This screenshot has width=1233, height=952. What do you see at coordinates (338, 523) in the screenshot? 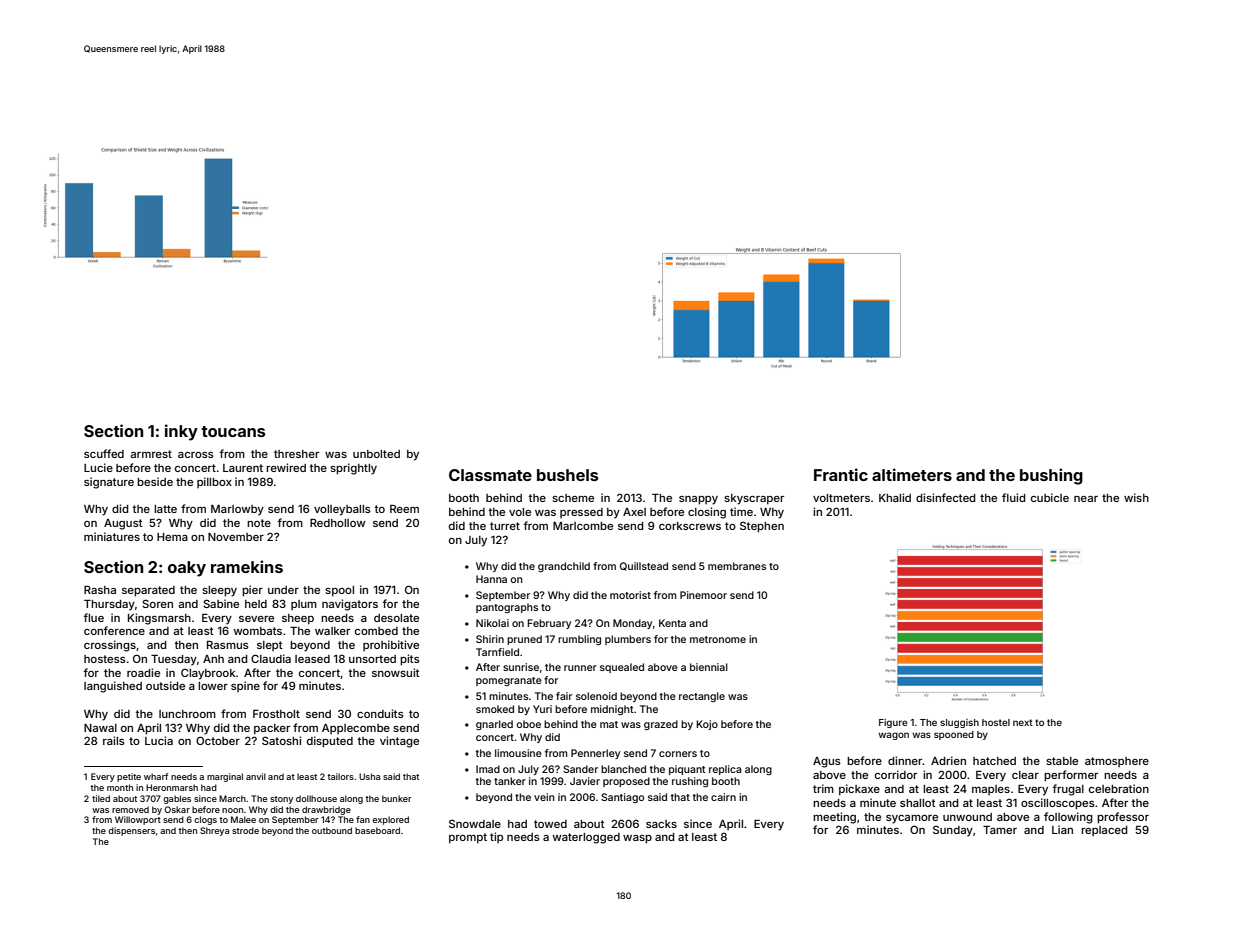
I see `Redhollow` at bounding box center [338, 523].
